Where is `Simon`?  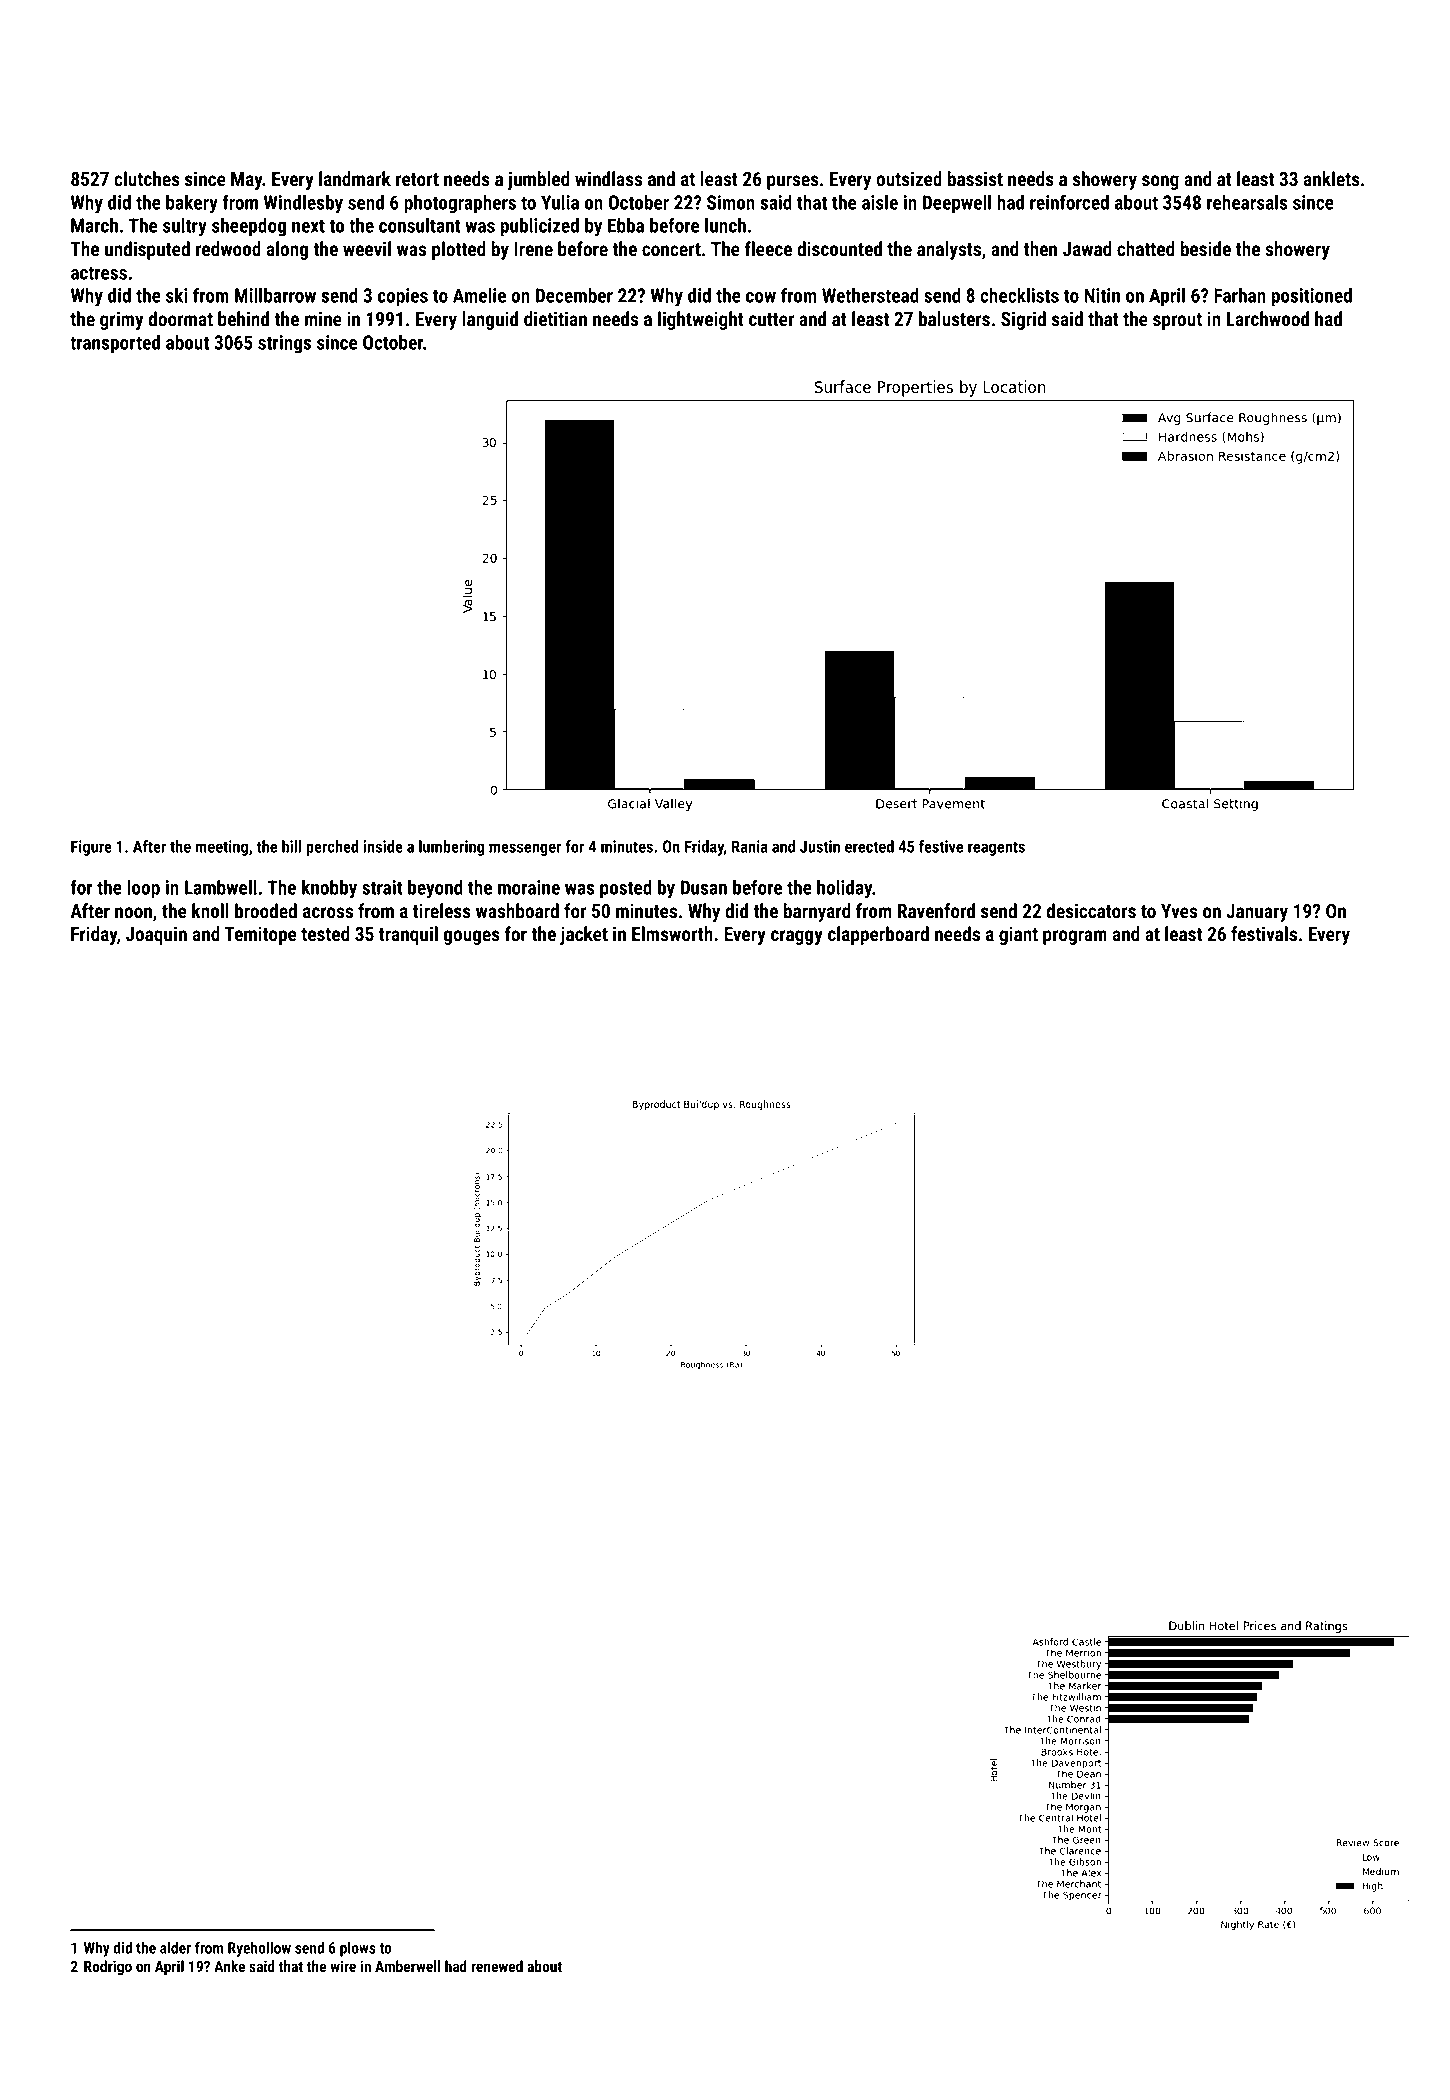
Simon is located at coordinates (731, 202).
